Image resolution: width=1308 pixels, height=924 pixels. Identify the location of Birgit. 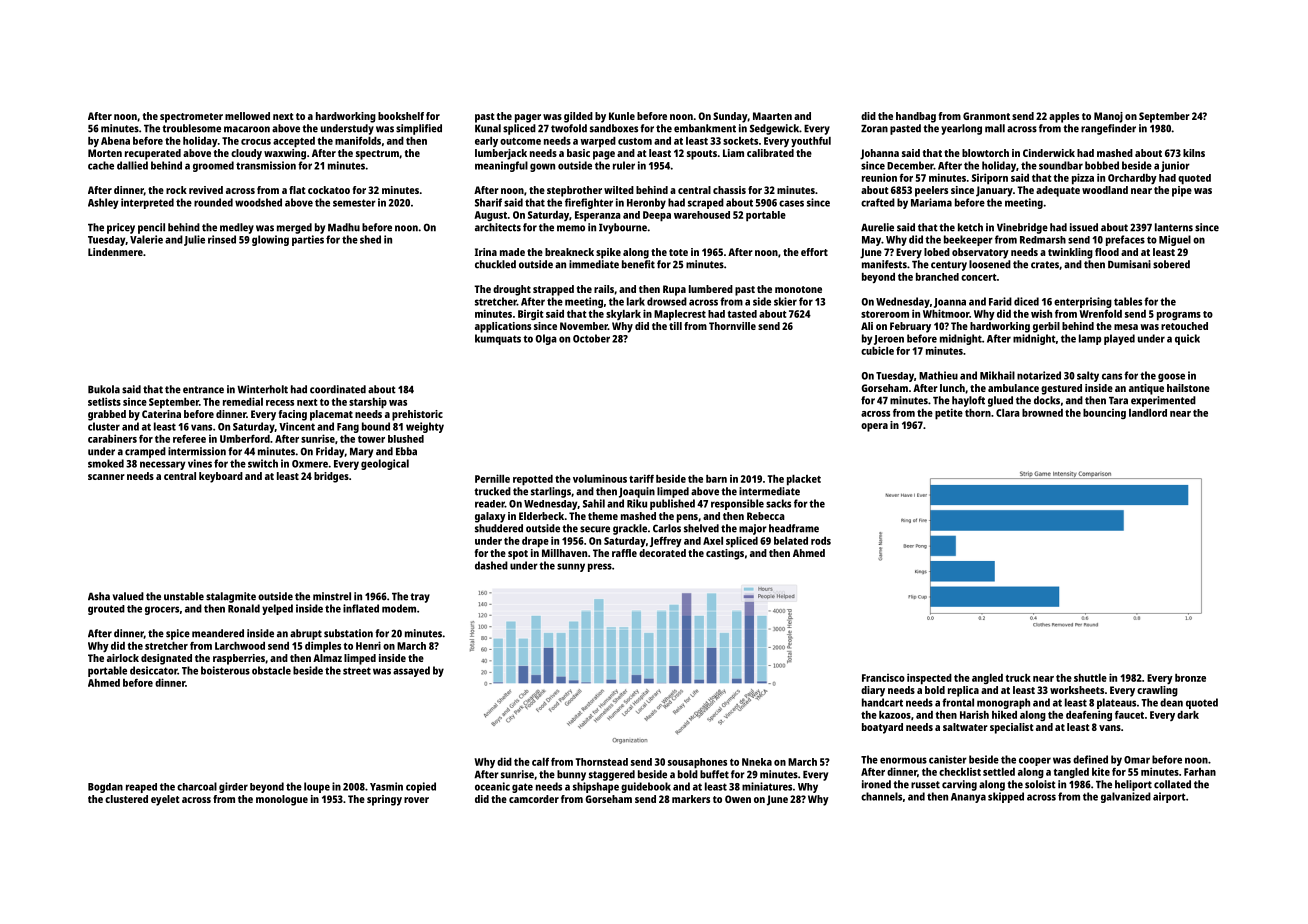
(531, 315).
